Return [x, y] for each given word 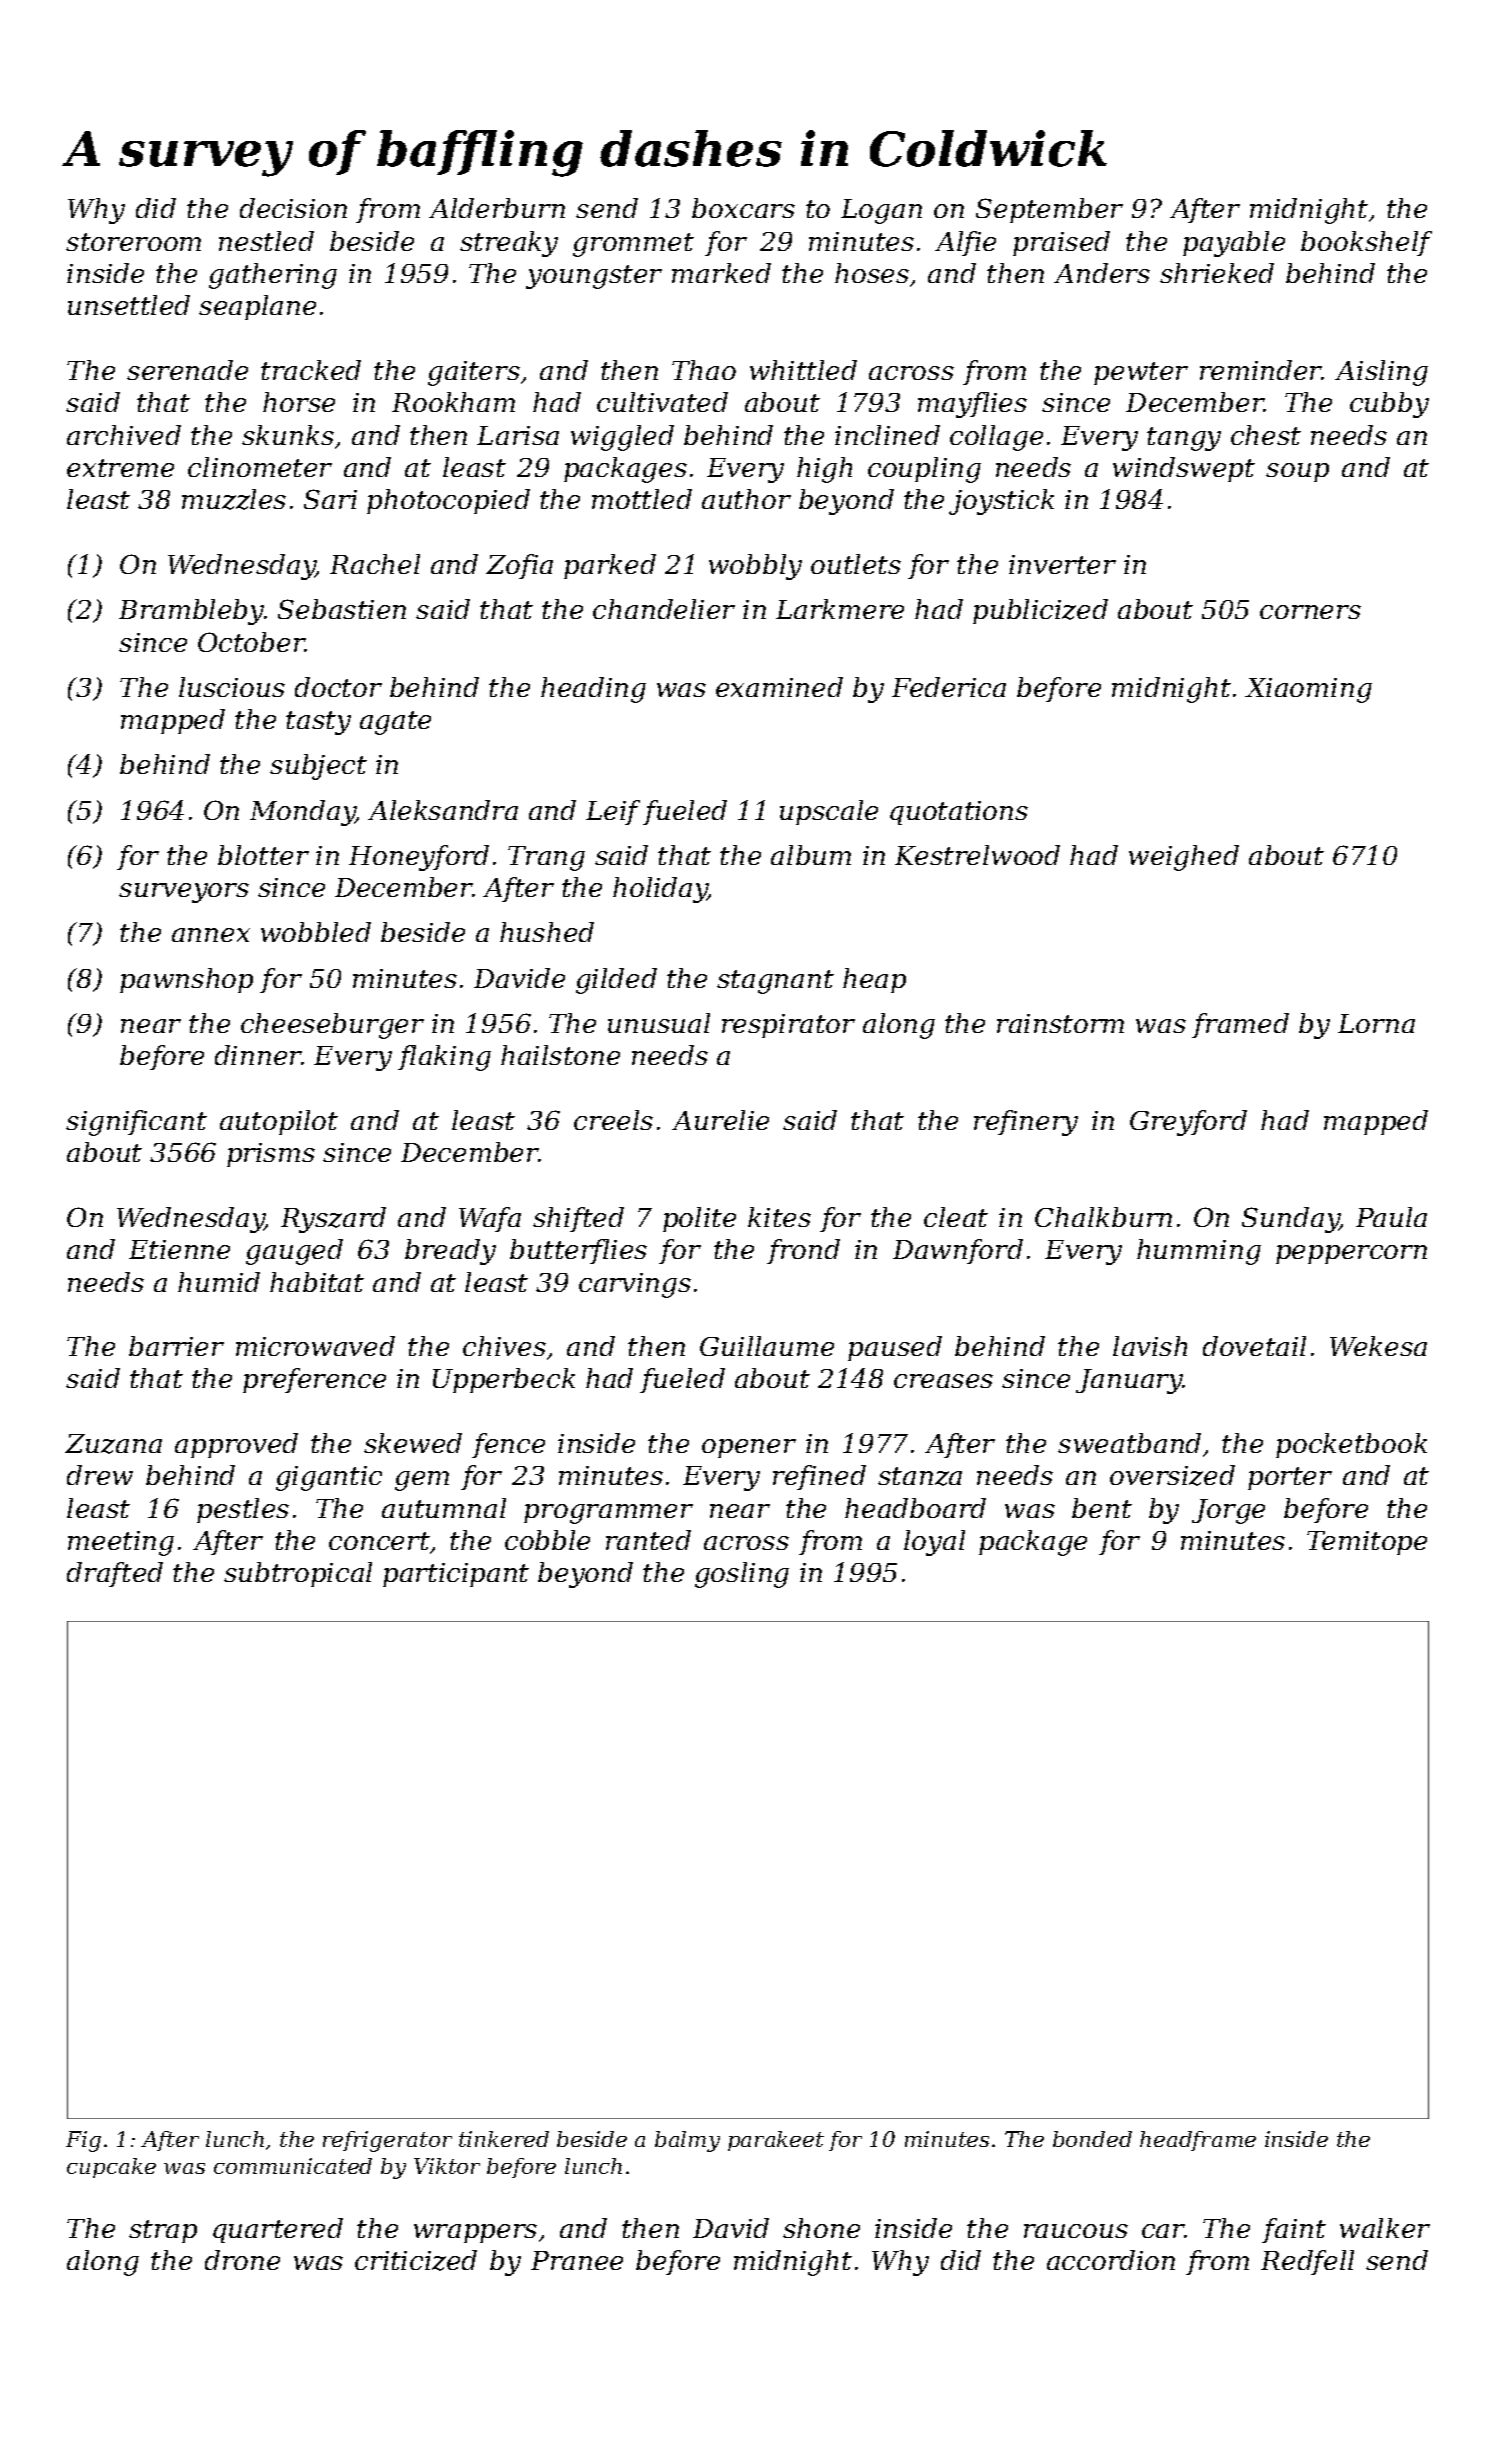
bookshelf [1366, 243]
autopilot [279, 1122]
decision [293, 208]
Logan [881, 211]
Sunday [1291, 1220]
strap [163, 2231]
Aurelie [720, 1120]
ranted [648, 1540]
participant [456, 1575]
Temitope [1367, 1543]
